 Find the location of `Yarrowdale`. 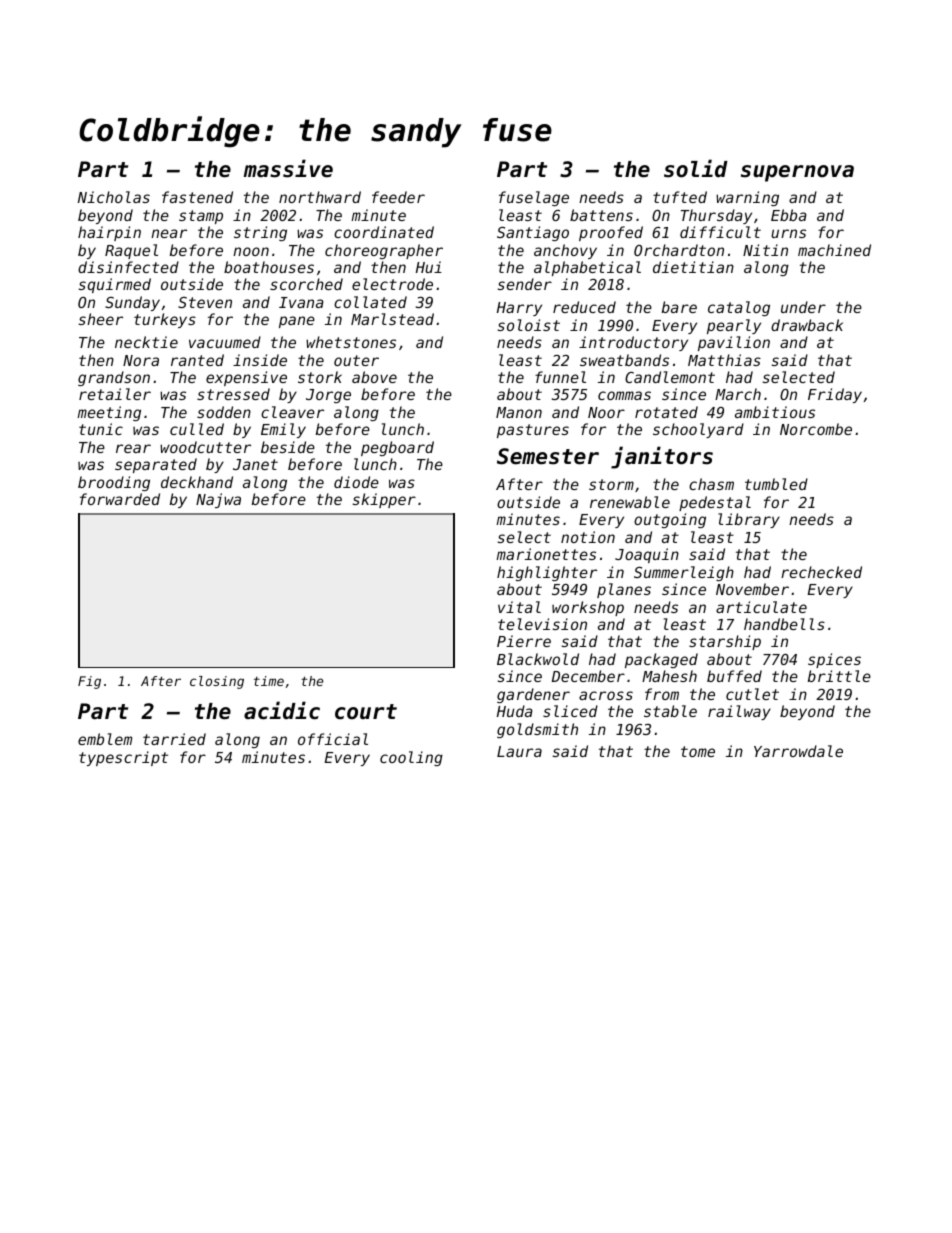

Yarrowdale is located at coordinates (798, 751).
